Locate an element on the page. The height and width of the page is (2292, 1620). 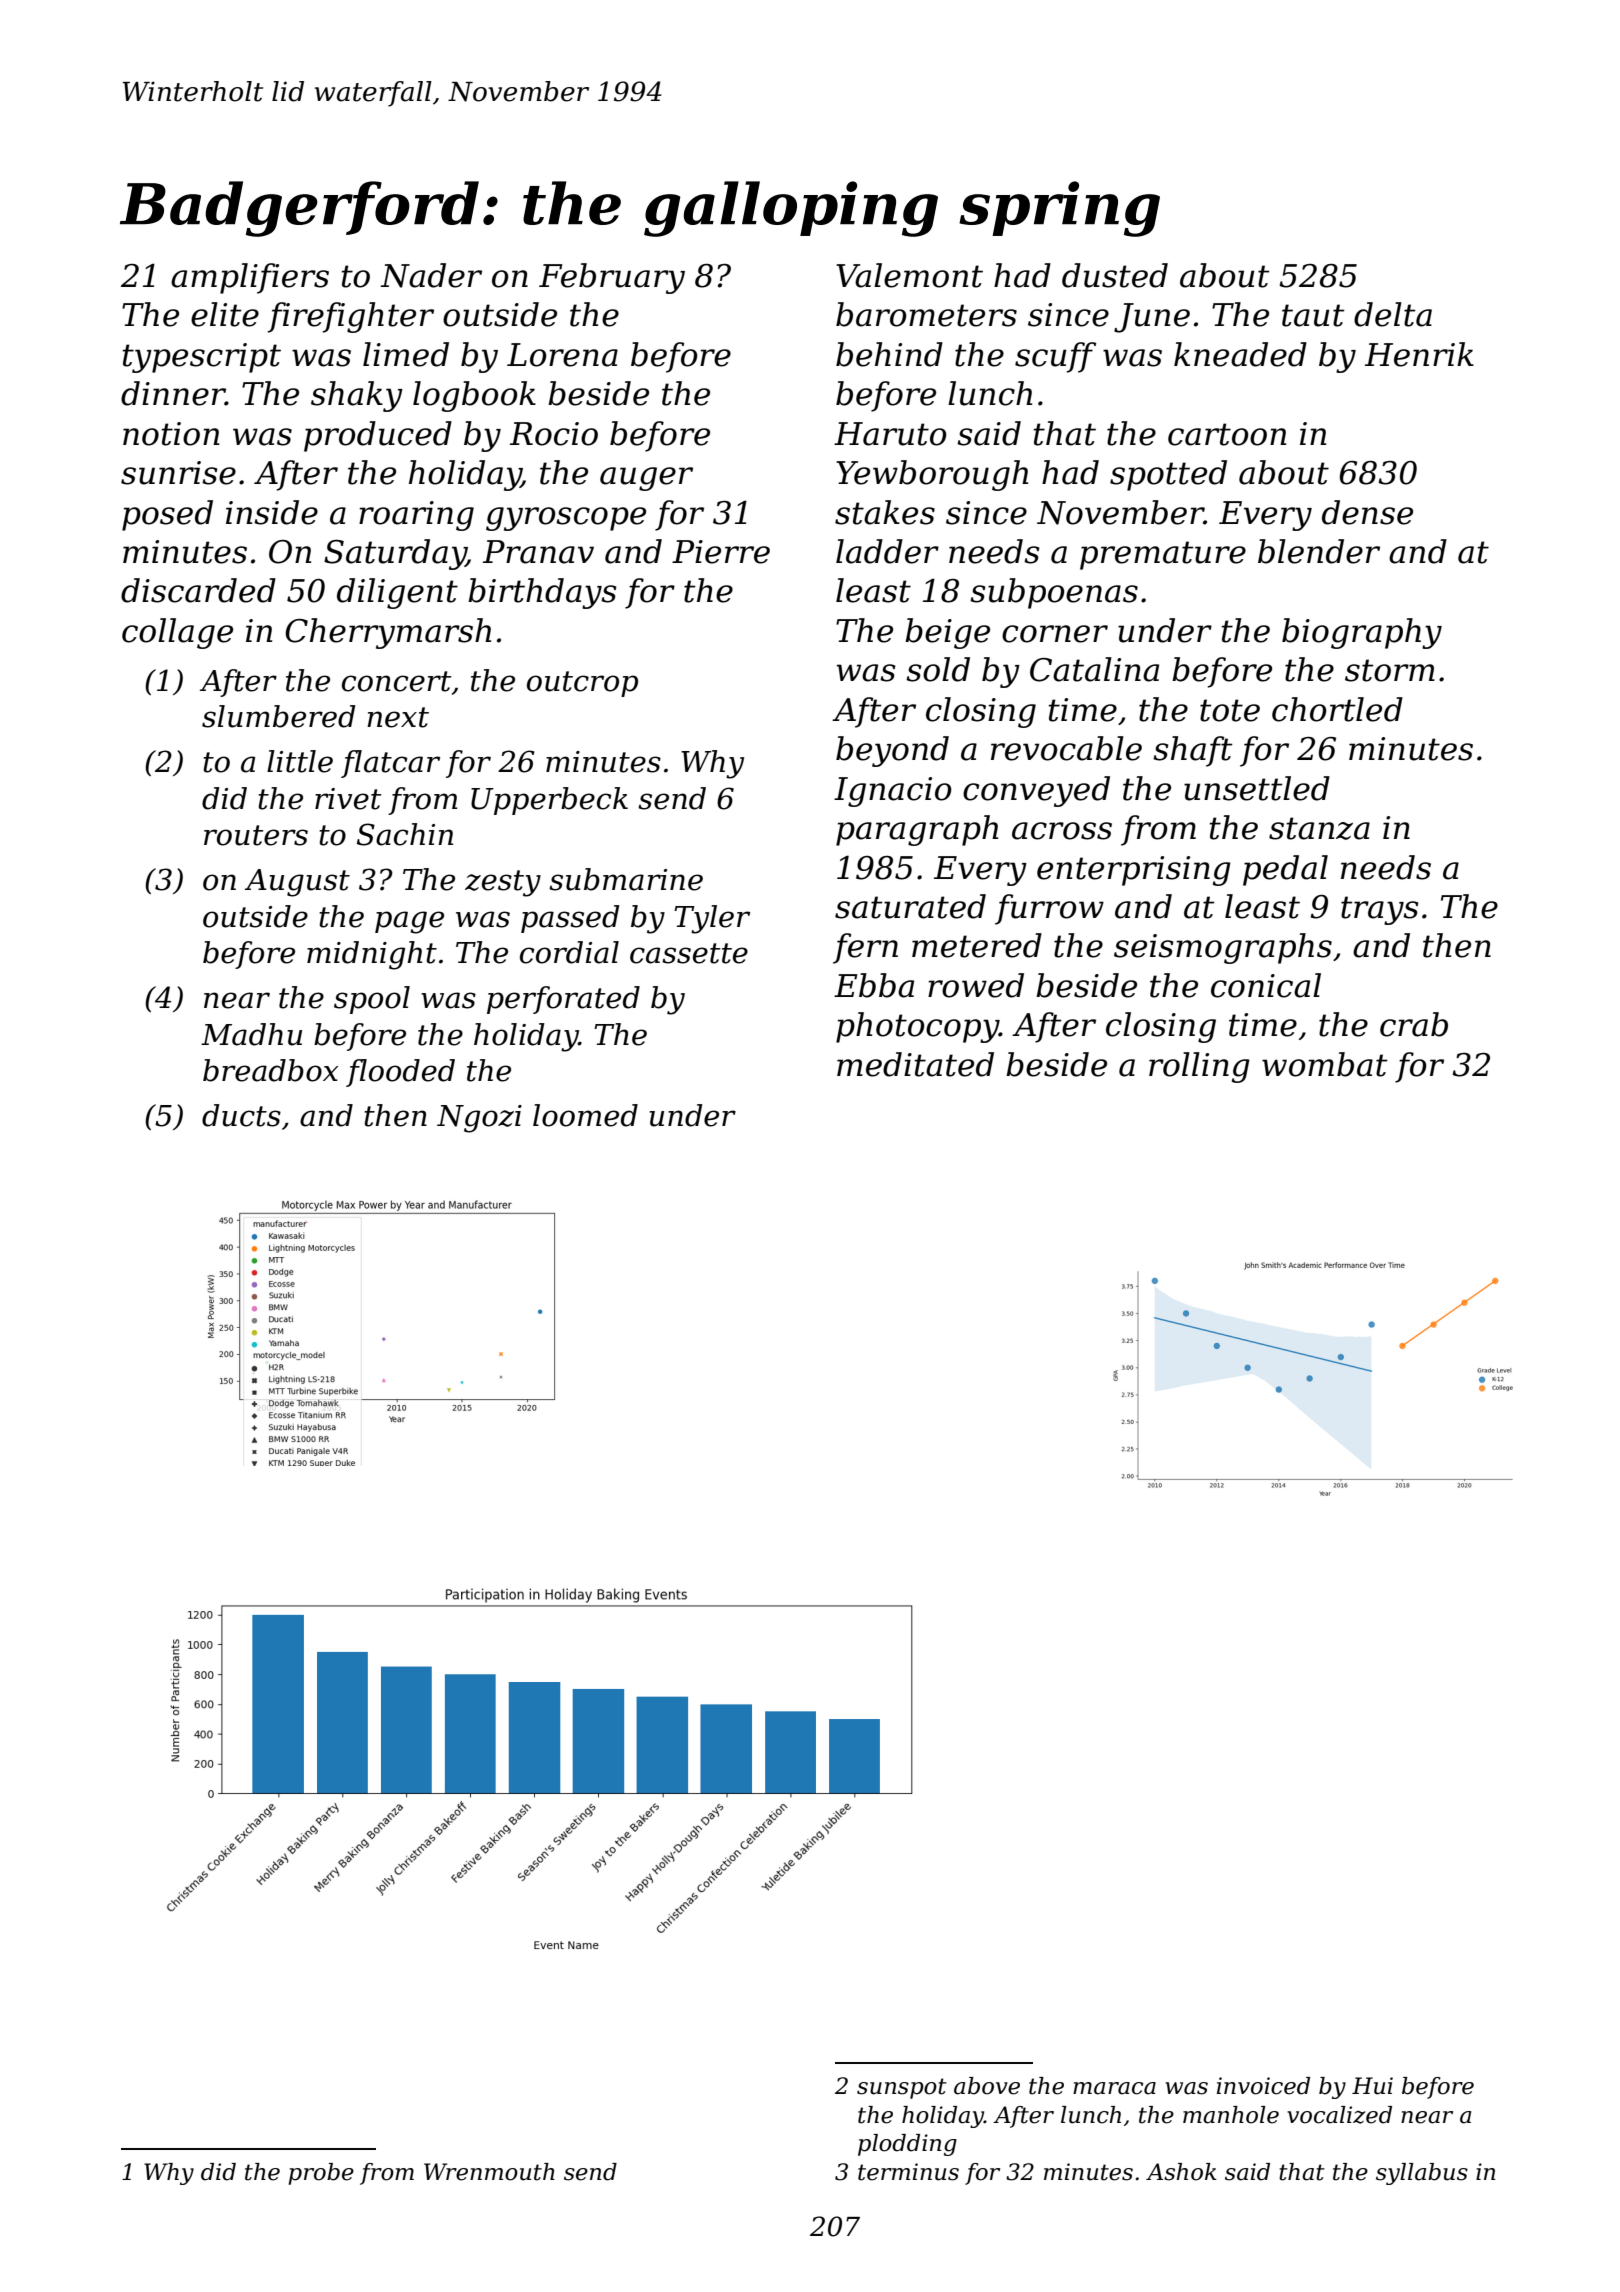
wombat is located at coordinates (1324, 1064).
